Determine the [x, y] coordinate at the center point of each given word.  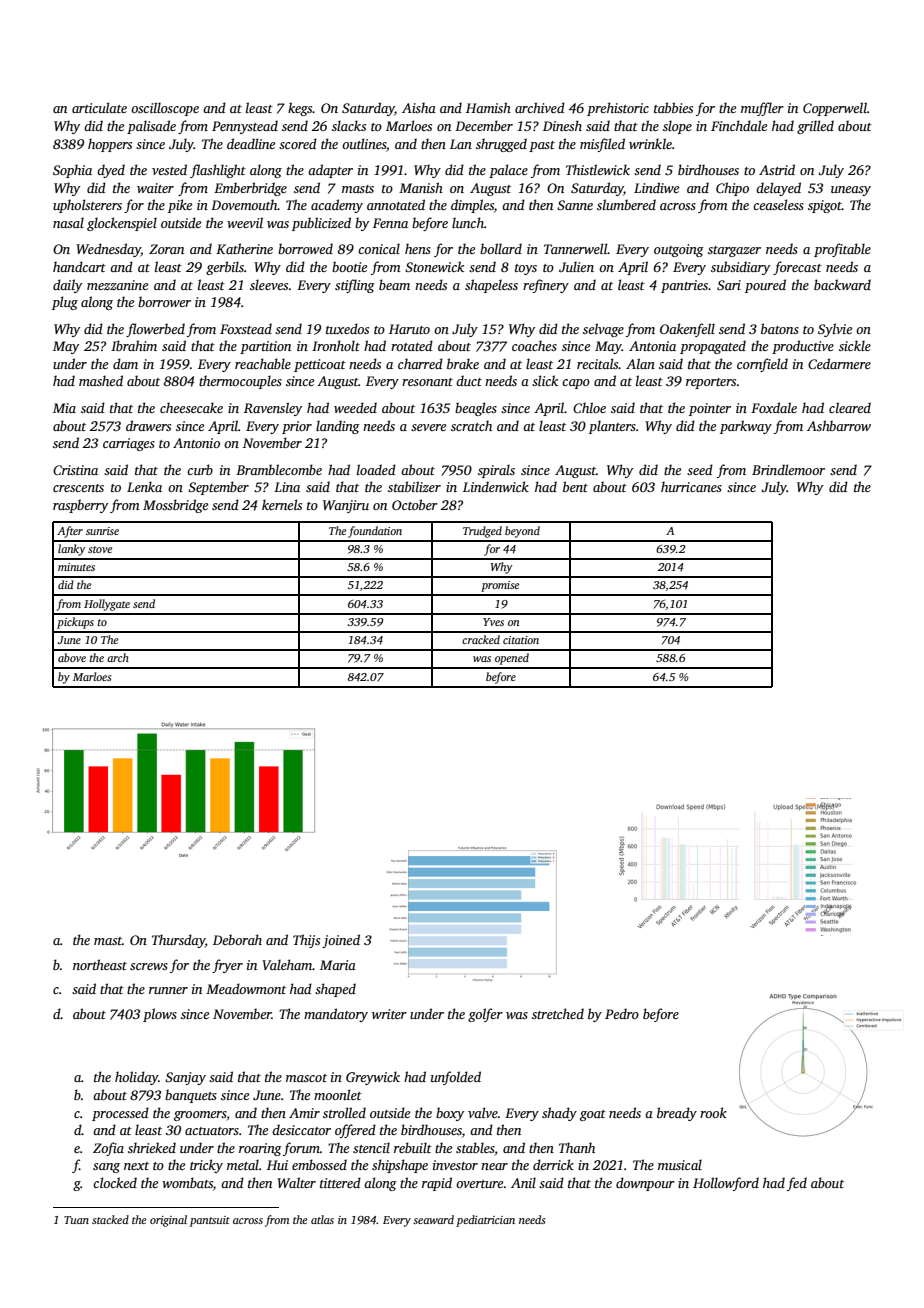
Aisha [419, 107]
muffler [762, 109]
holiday [137, 1078]
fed [797, 1184]
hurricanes [691, 486]
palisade [151, 127]
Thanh [577, 1147]
